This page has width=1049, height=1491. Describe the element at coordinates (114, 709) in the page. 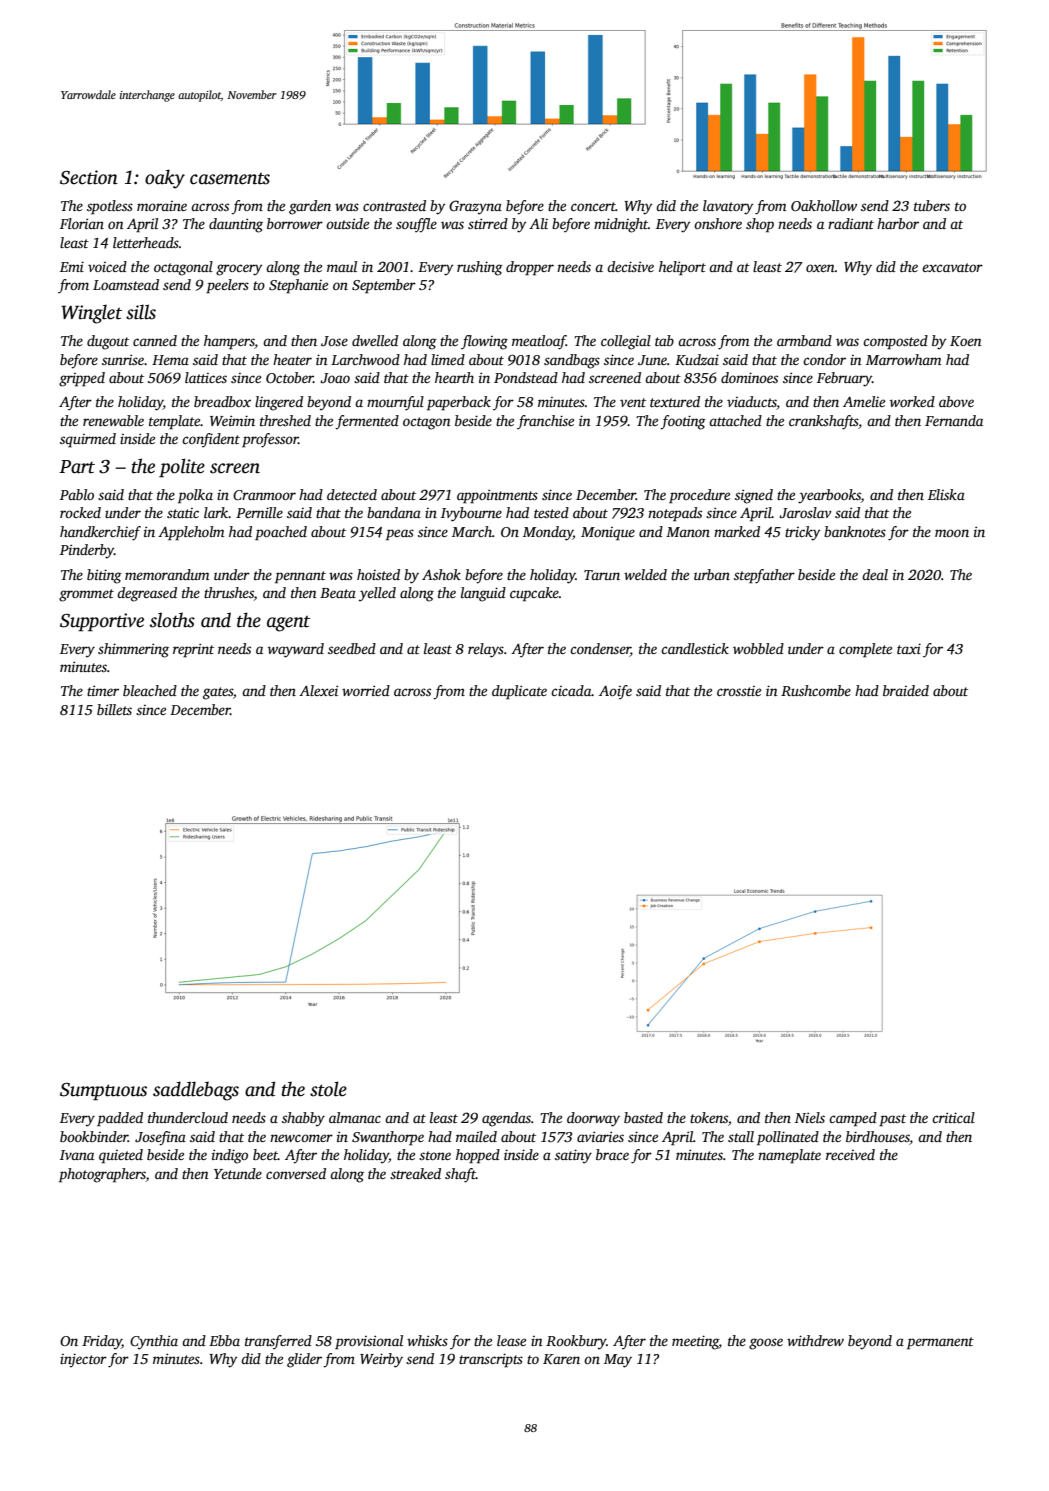

I see `billets` at that location.
